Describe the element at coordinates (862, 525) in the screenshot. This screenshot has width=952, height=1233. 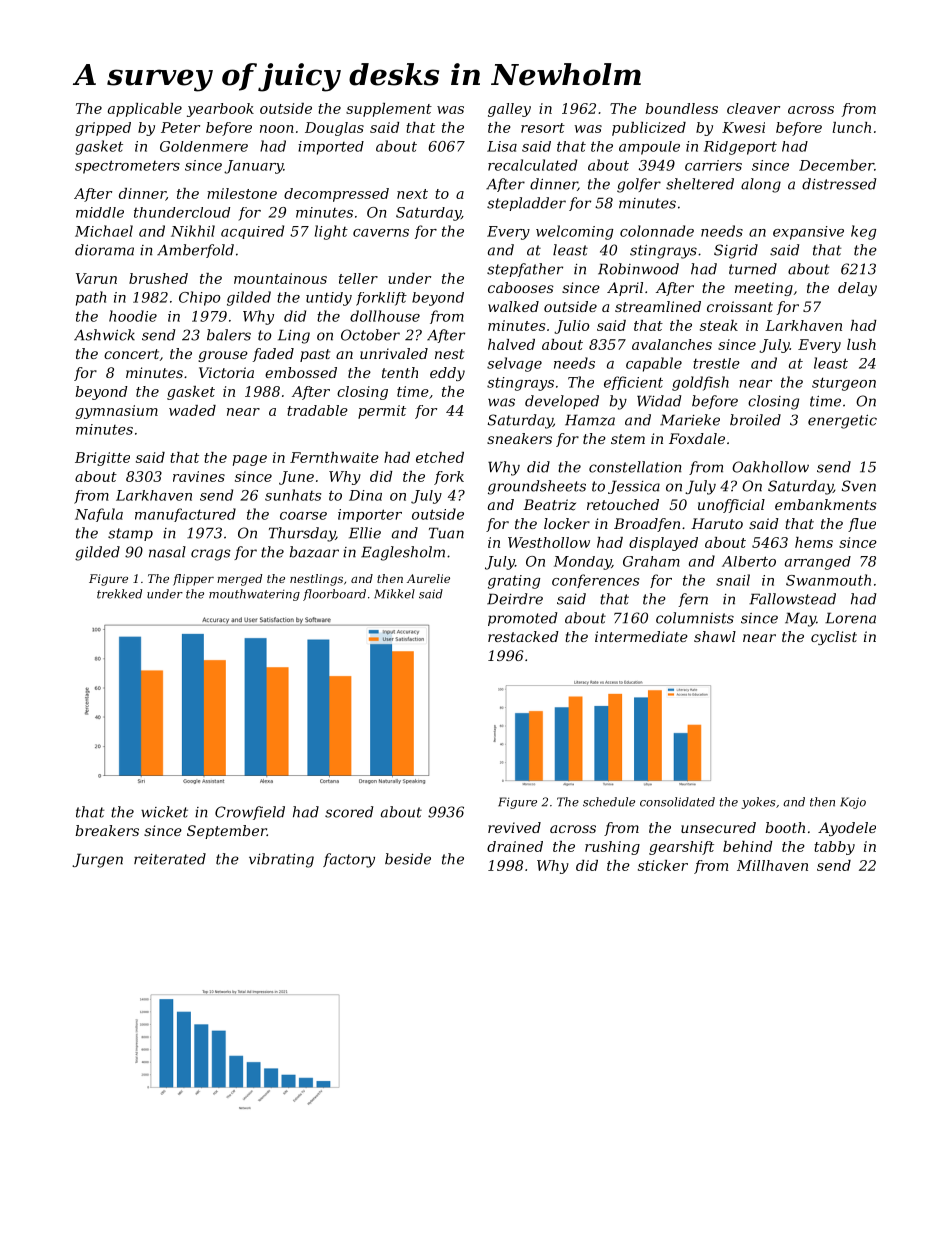
I see `flue` at that location.
